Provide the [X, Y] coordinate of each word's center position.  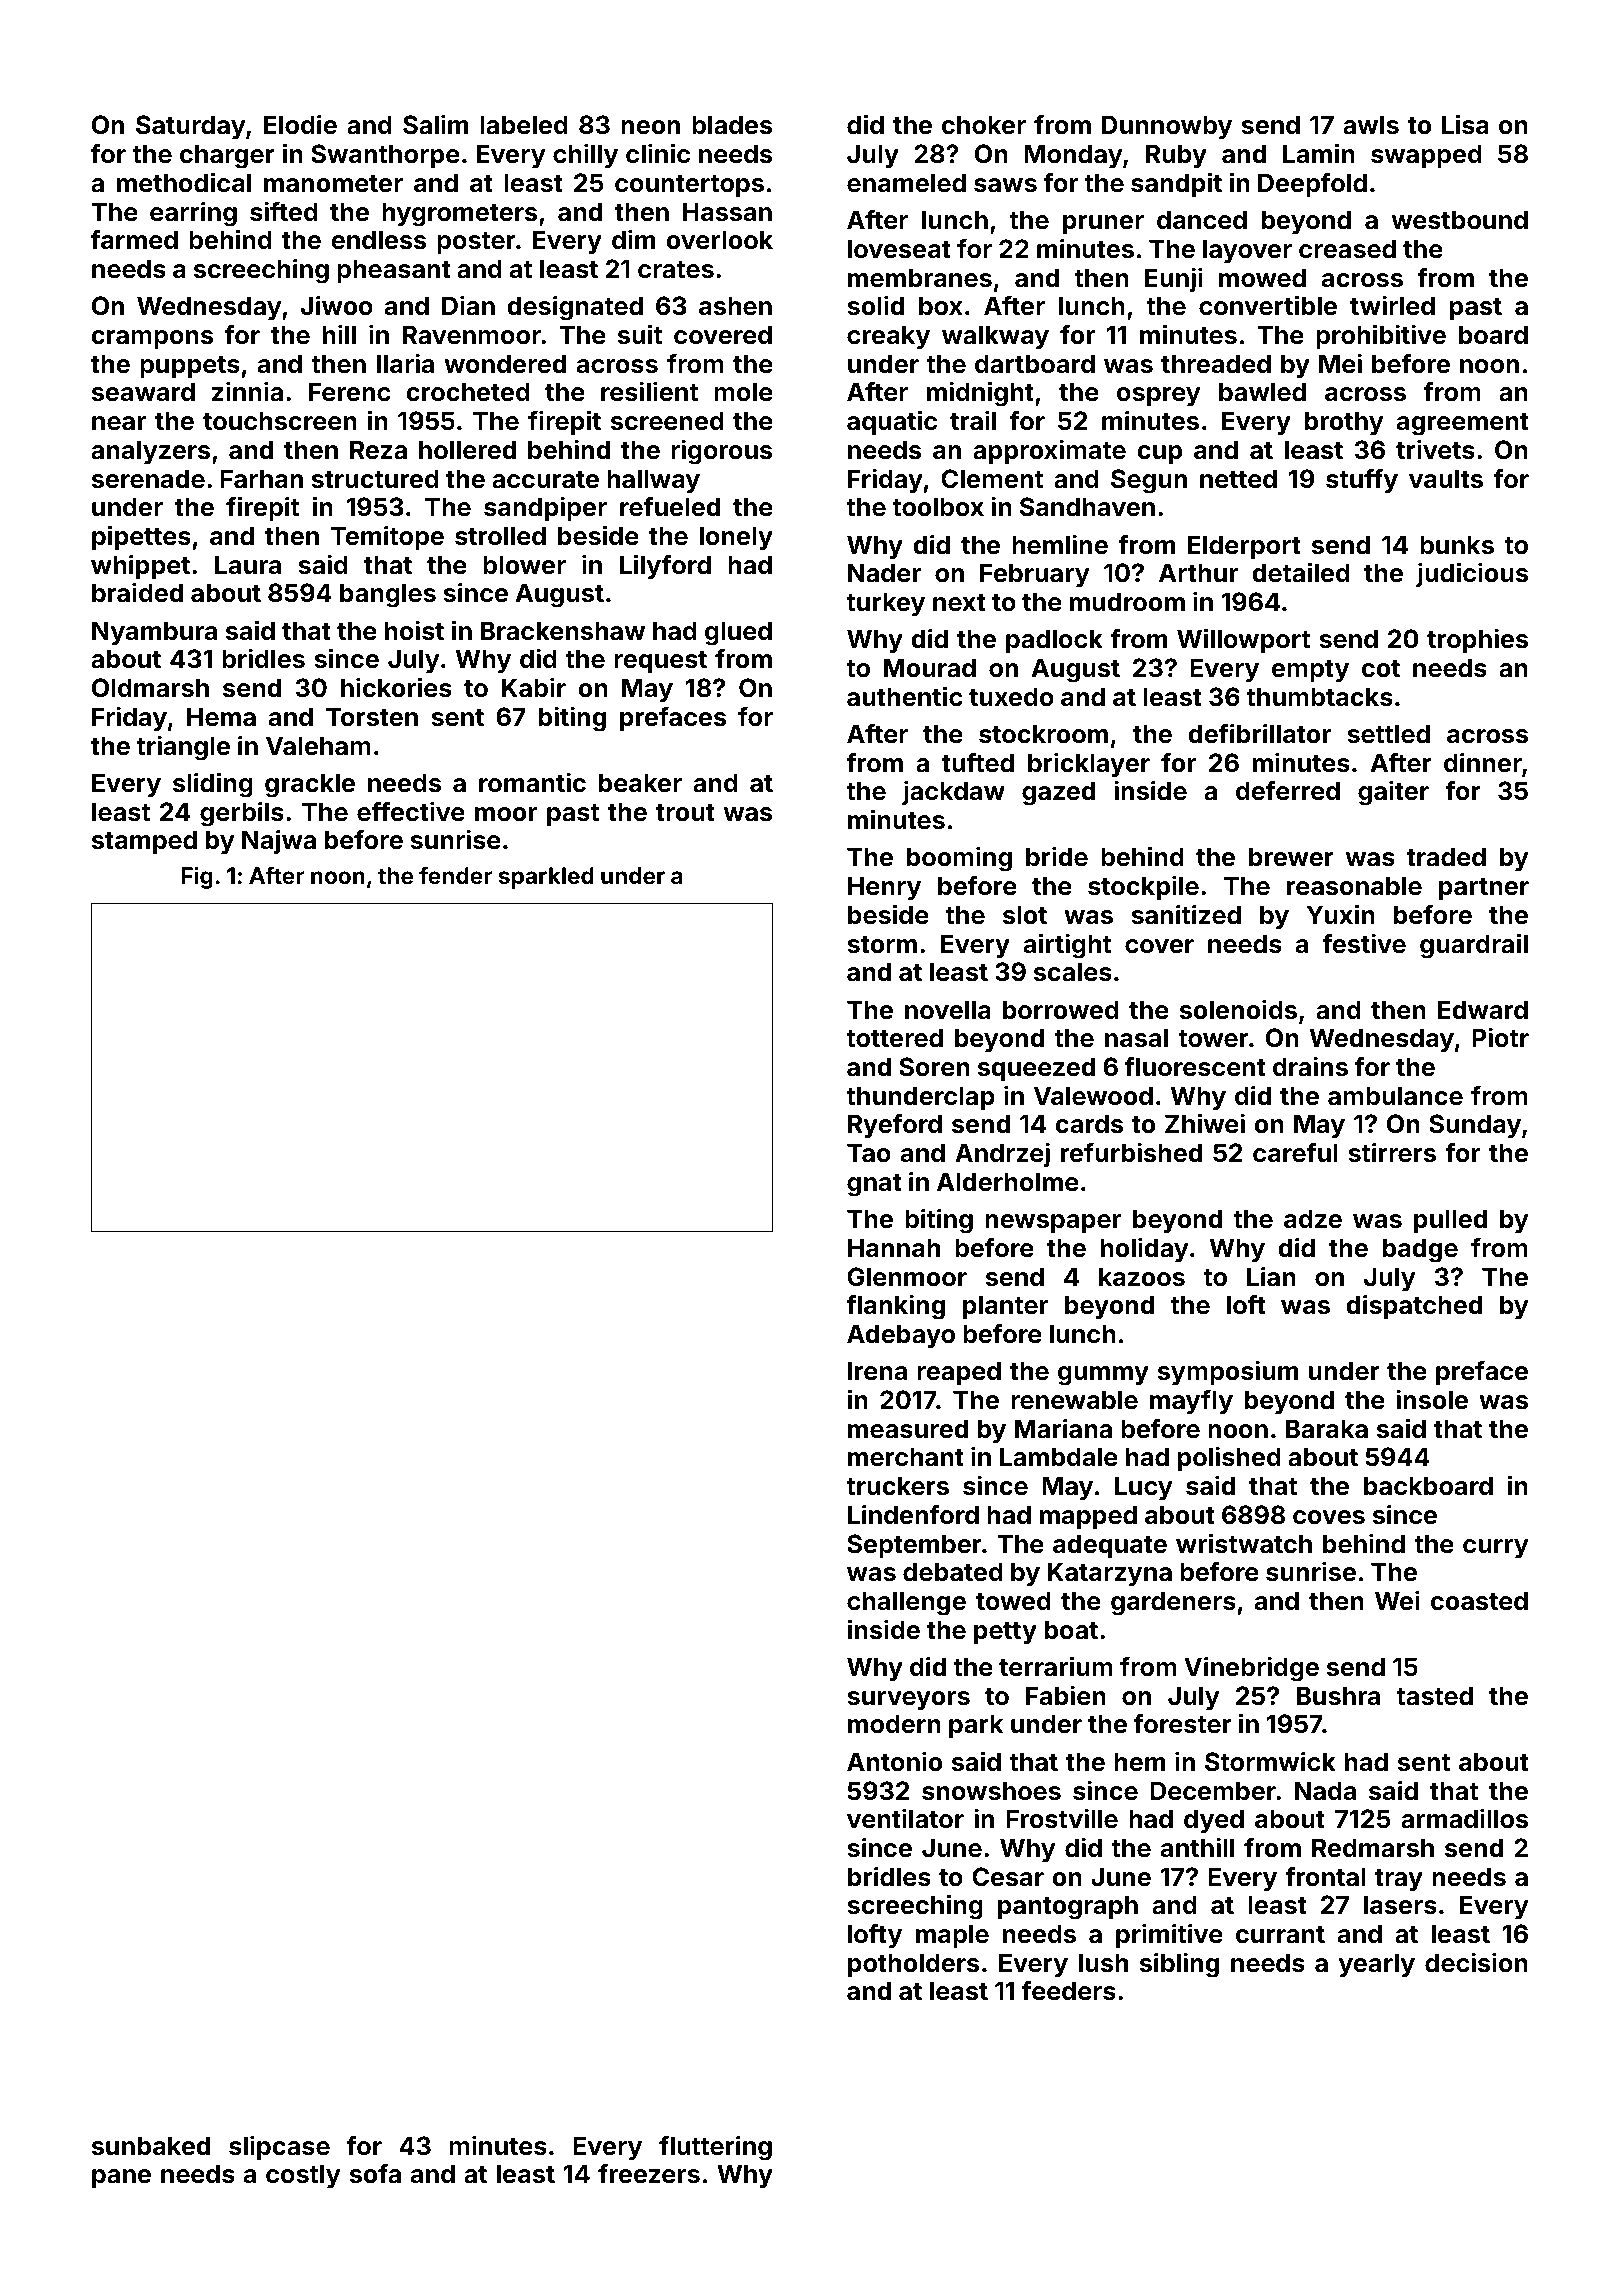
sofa [375, 2174]
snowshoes [991, 1791]
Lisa [1465, 124]
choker [984, 125]
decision [1476, 1962]
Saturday [191, 127]
